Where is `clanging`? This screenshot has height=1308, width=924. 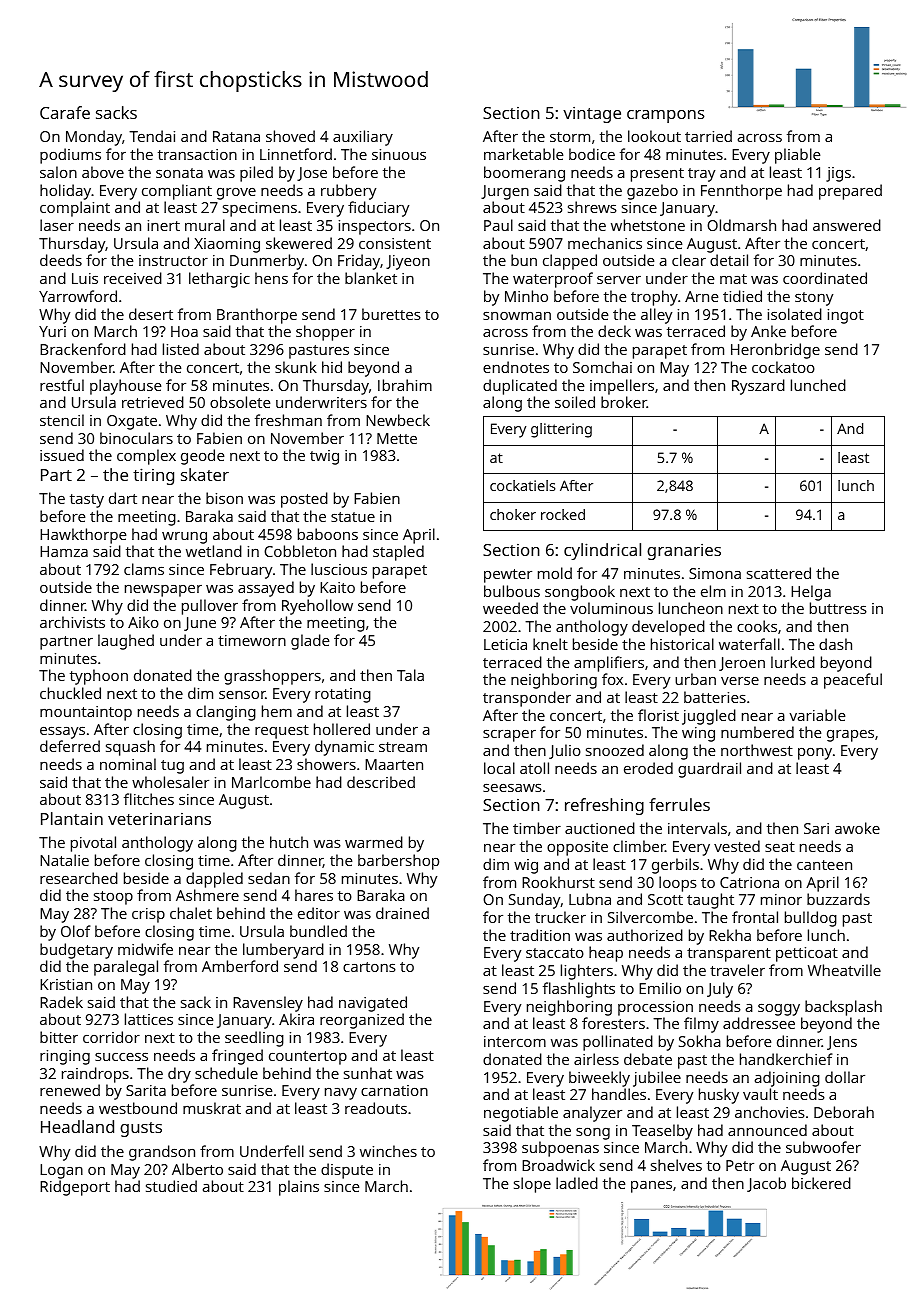
clanging is located at coordinates (226, 713).
